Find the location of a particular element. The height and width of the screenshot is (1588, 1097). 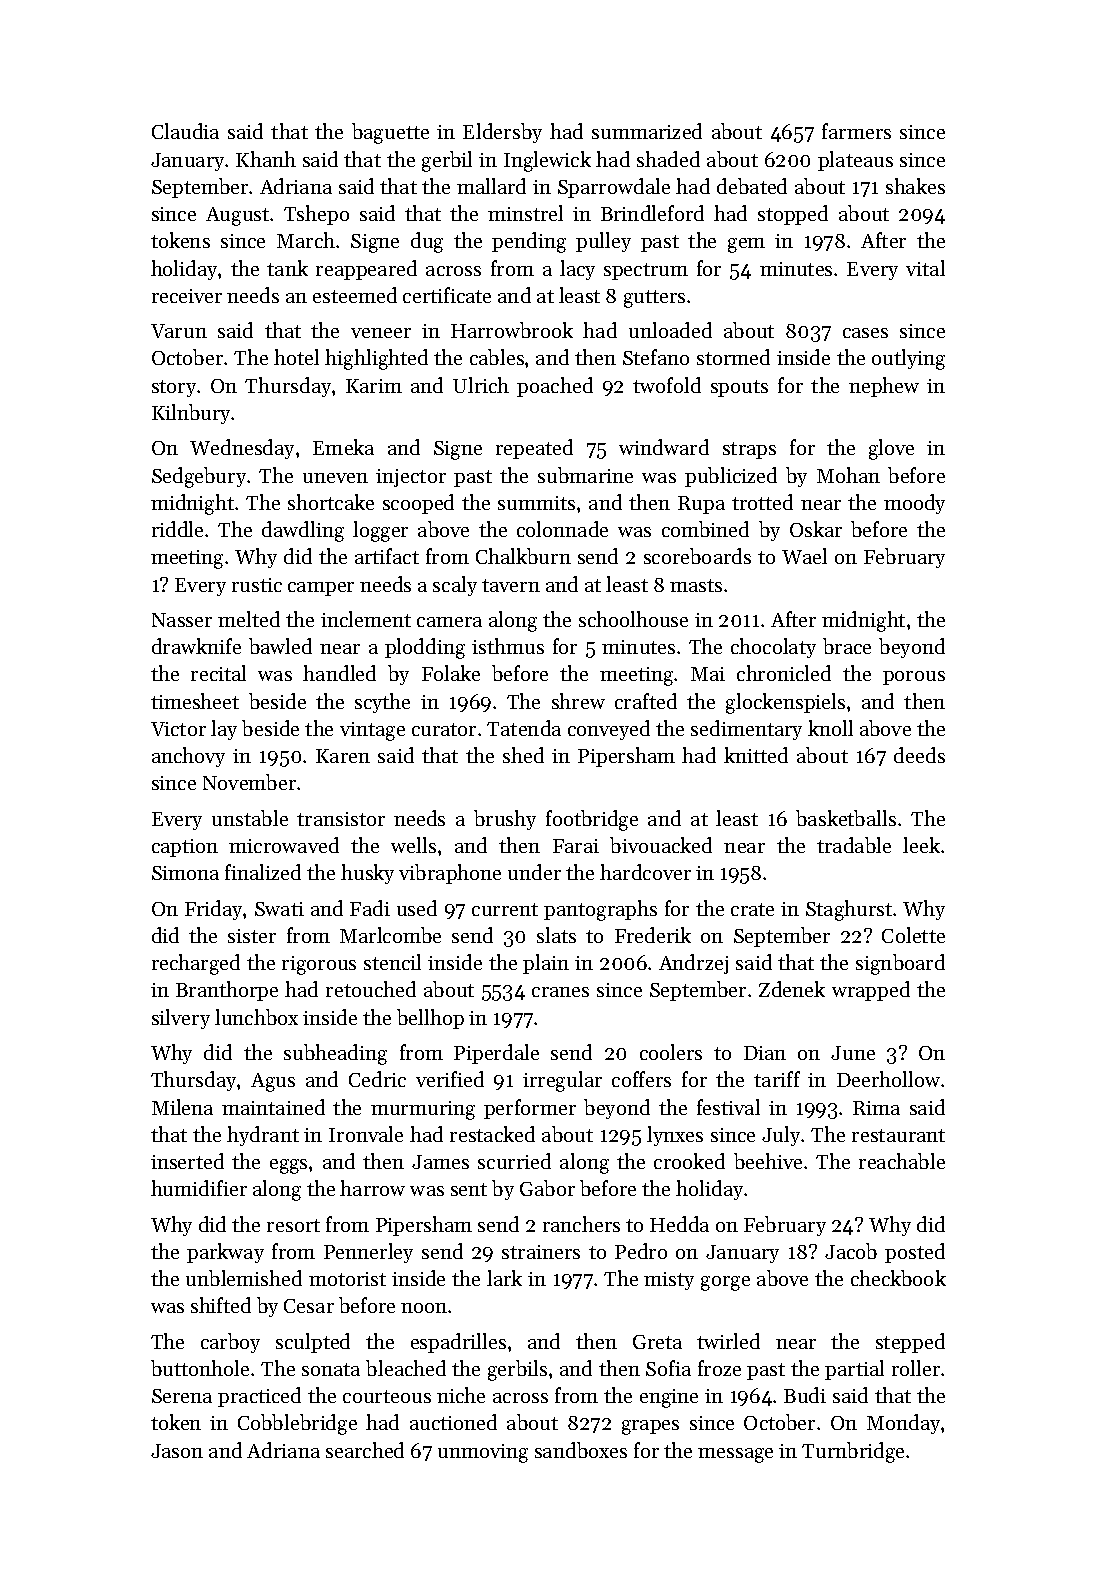

porous is located at coordinates (914, 678).
